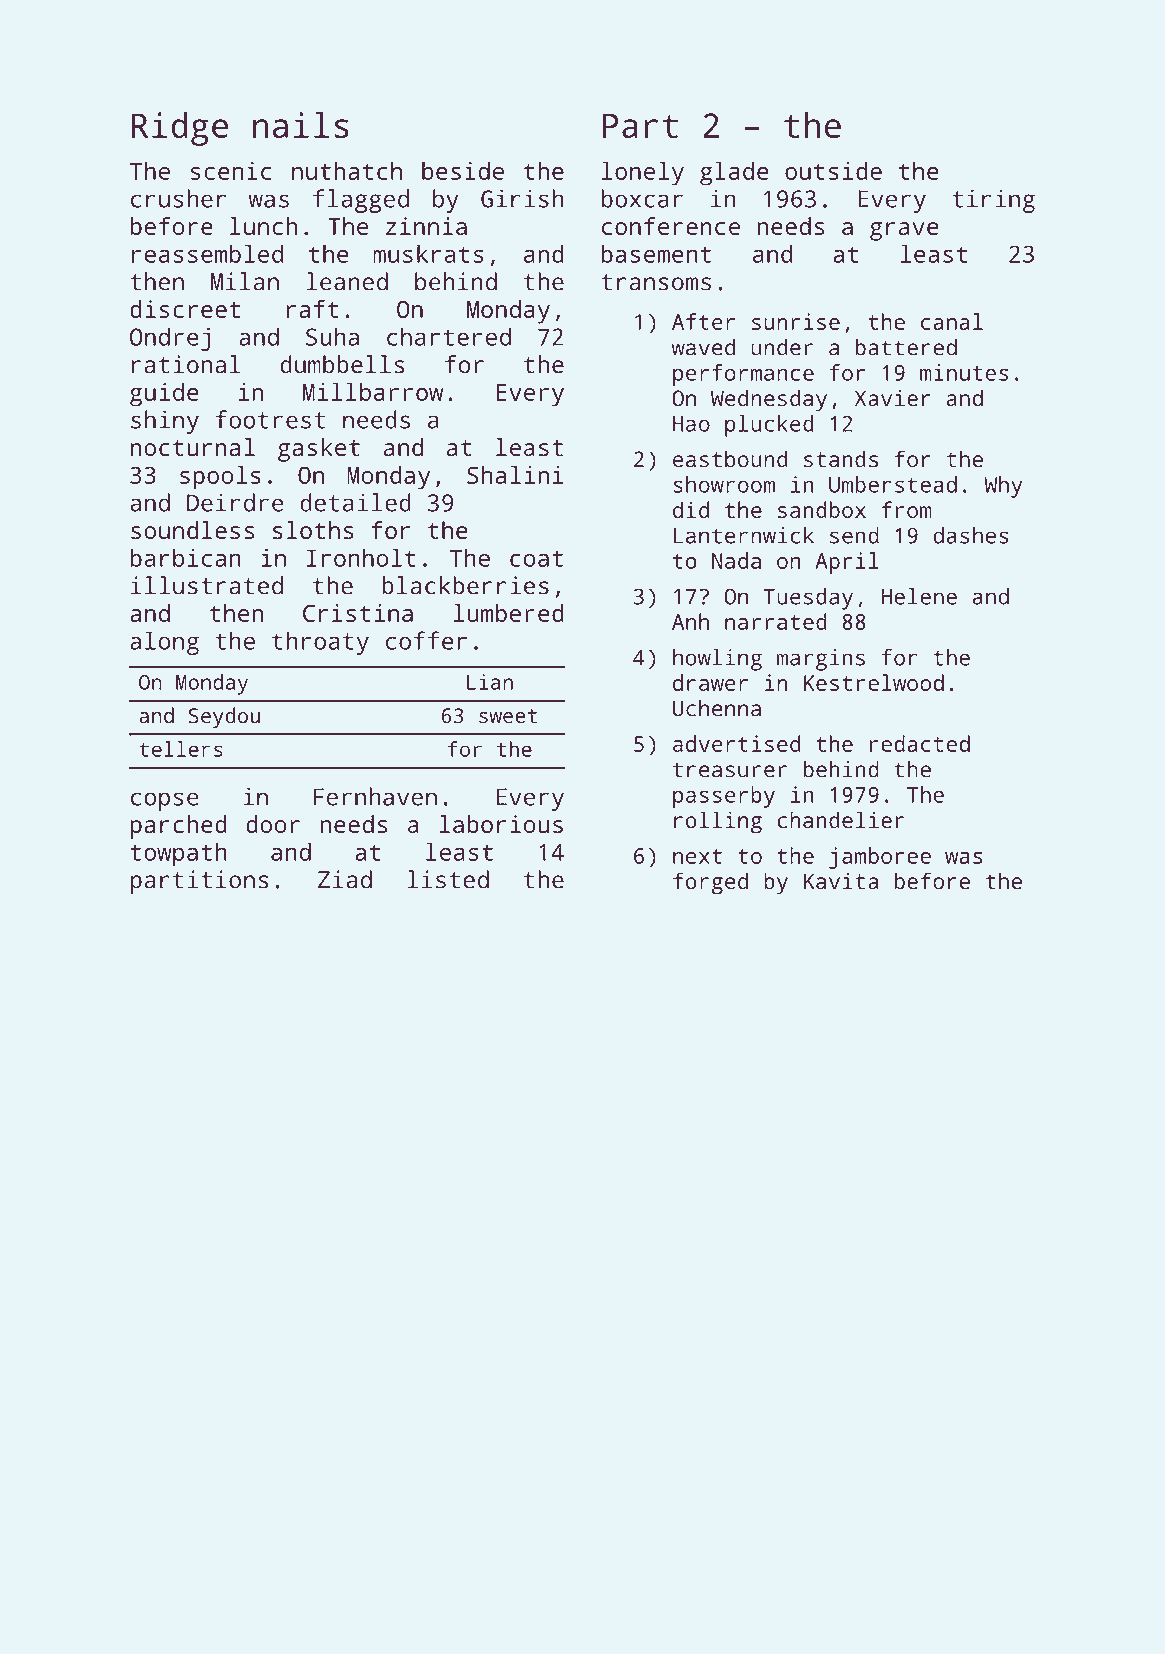 The width and height of the screenshot is (1165, 1654). Describe the element at coordinates (697, 856) in the screenshot. I see `next` at that location.
